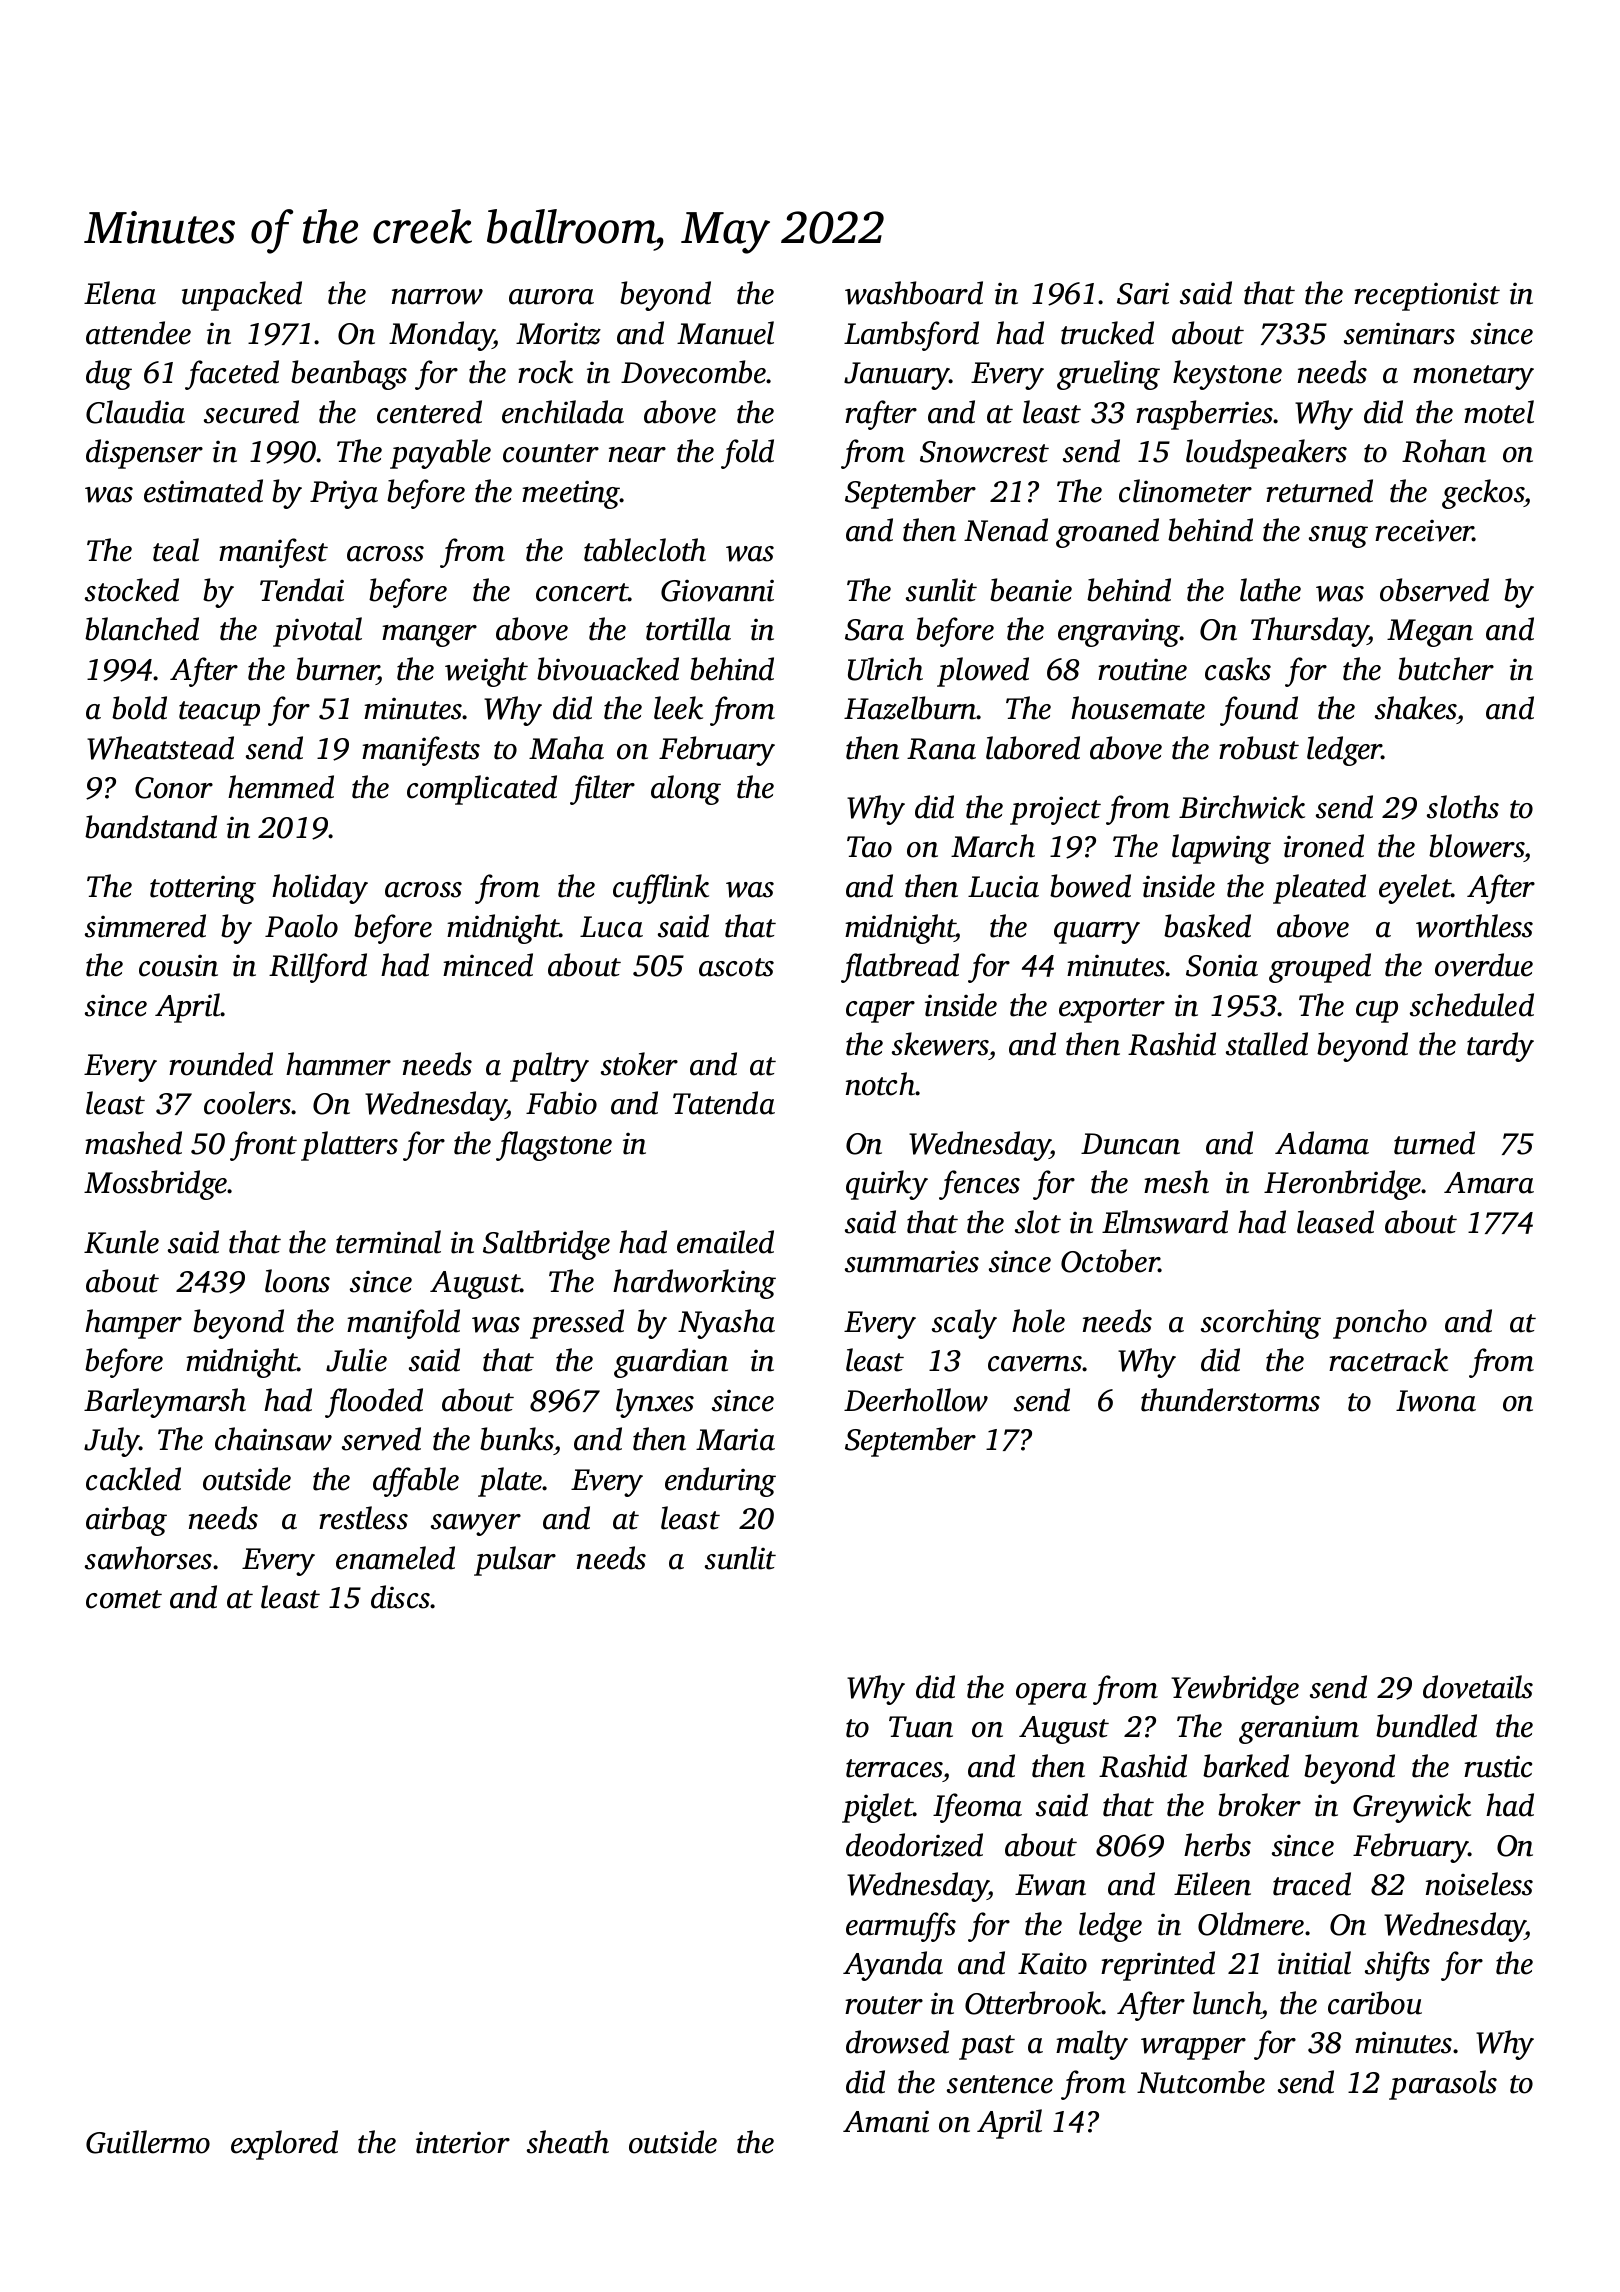  What do you see at coordinates (463, 2142) in the image?
I see `interior` at bounding box center [463, 2142].
